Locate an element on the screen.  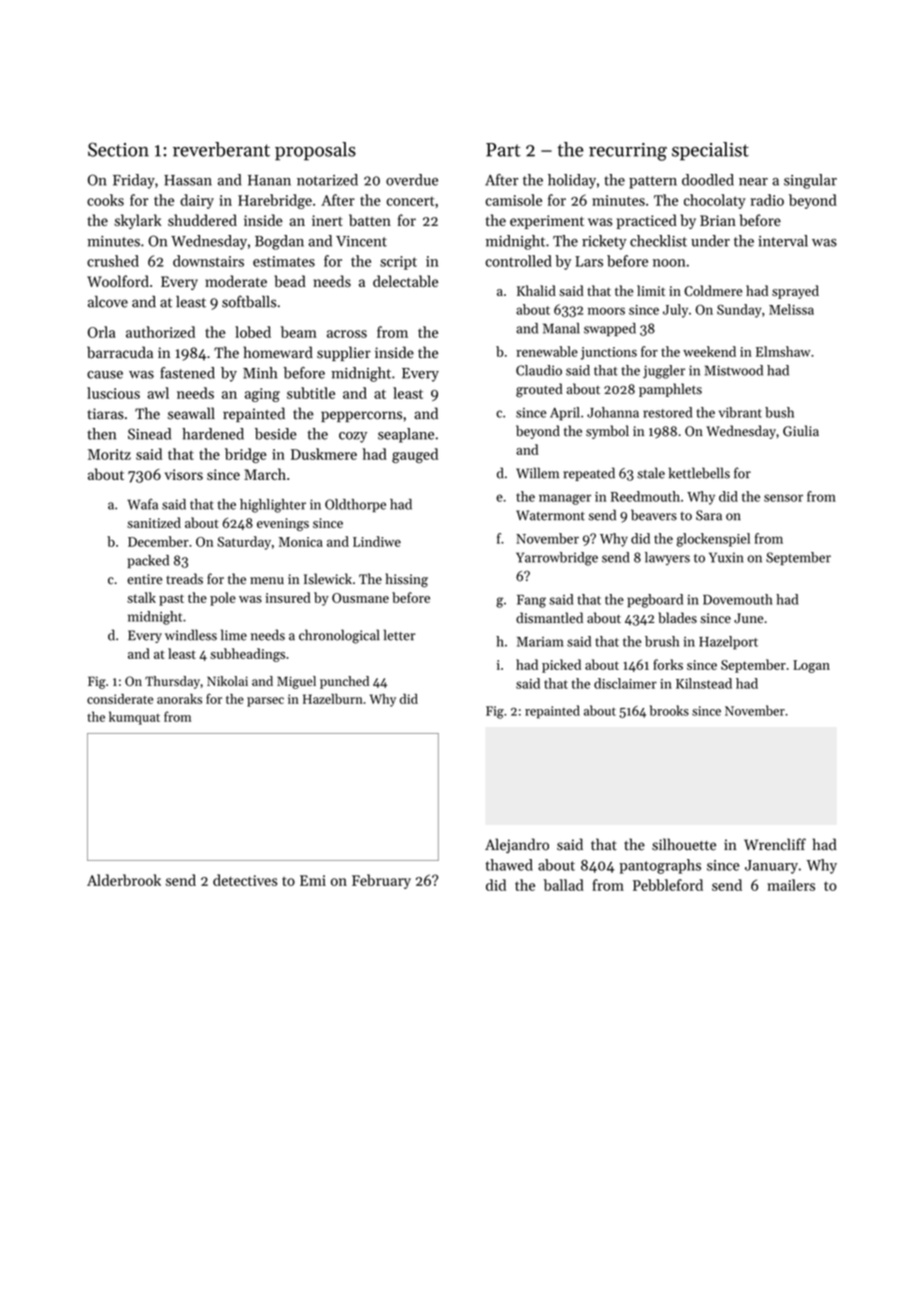
mailers is located at coordinates (791, 885).
